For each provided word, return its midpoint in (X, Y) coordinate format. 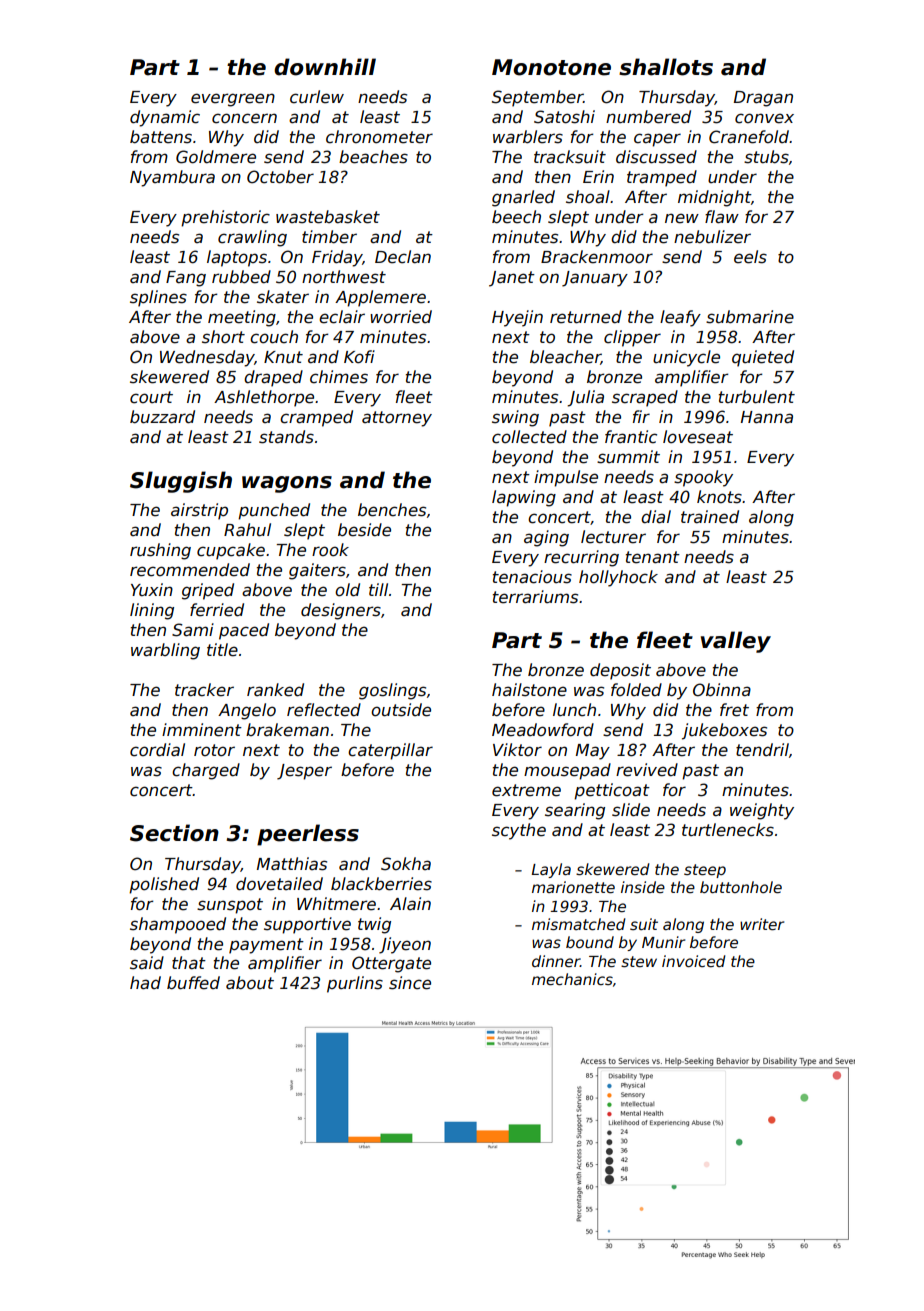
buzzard (162, 417)
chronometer (379, 137)
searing (575, 811)
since (410, 983)
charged (206, 771)
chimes (339, 377)
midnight (714, 198)
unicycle (686, 358)
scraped (645, 398)
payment (266, 946)
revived (647, 770)
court (151, 397)
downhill (325, 67)
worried (401, 317)
